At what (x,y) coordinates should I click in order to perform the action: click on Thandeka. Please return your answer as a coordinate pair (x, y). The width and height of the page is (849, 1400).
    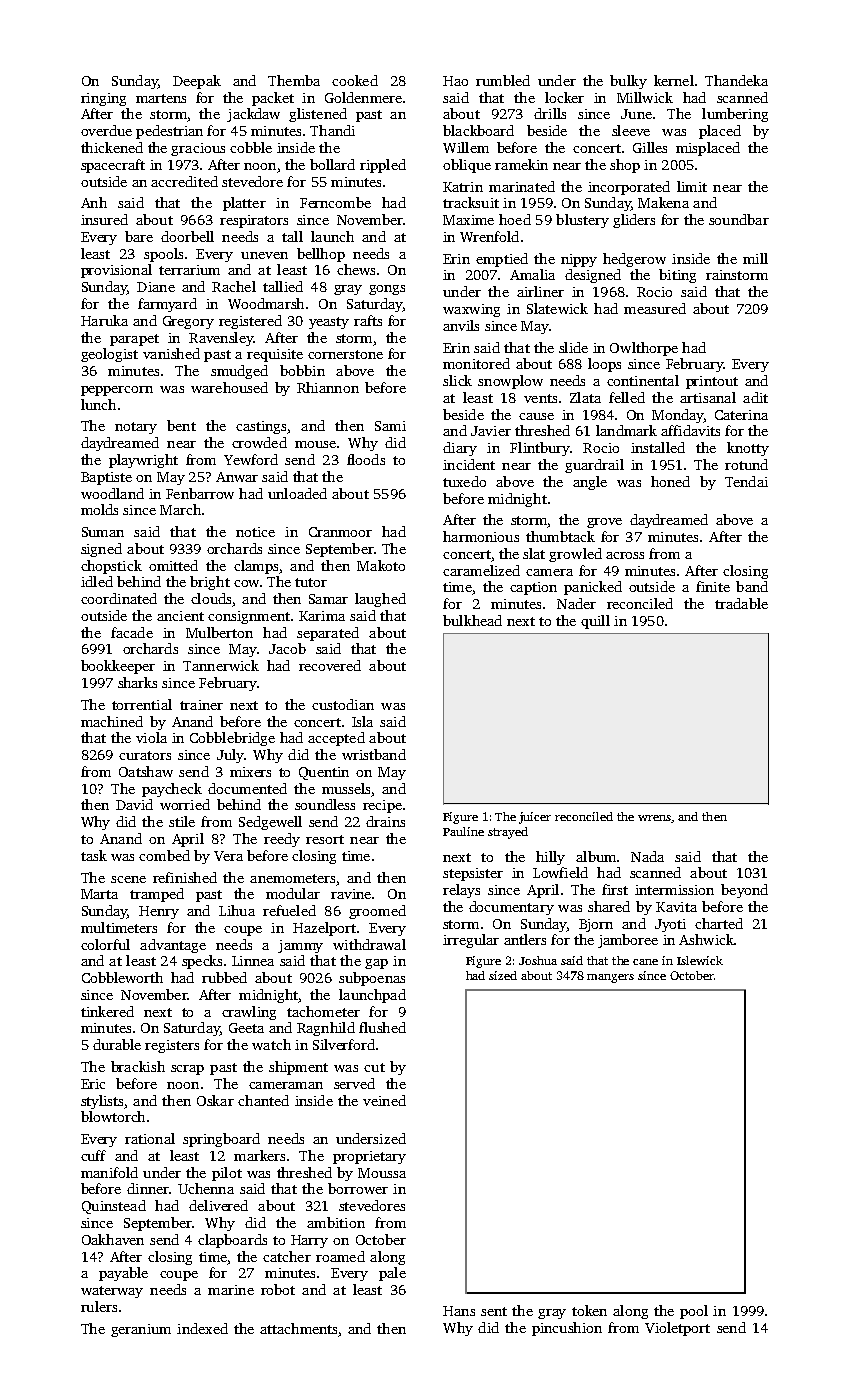
    Looking at the image, I should click on (736, 80).
